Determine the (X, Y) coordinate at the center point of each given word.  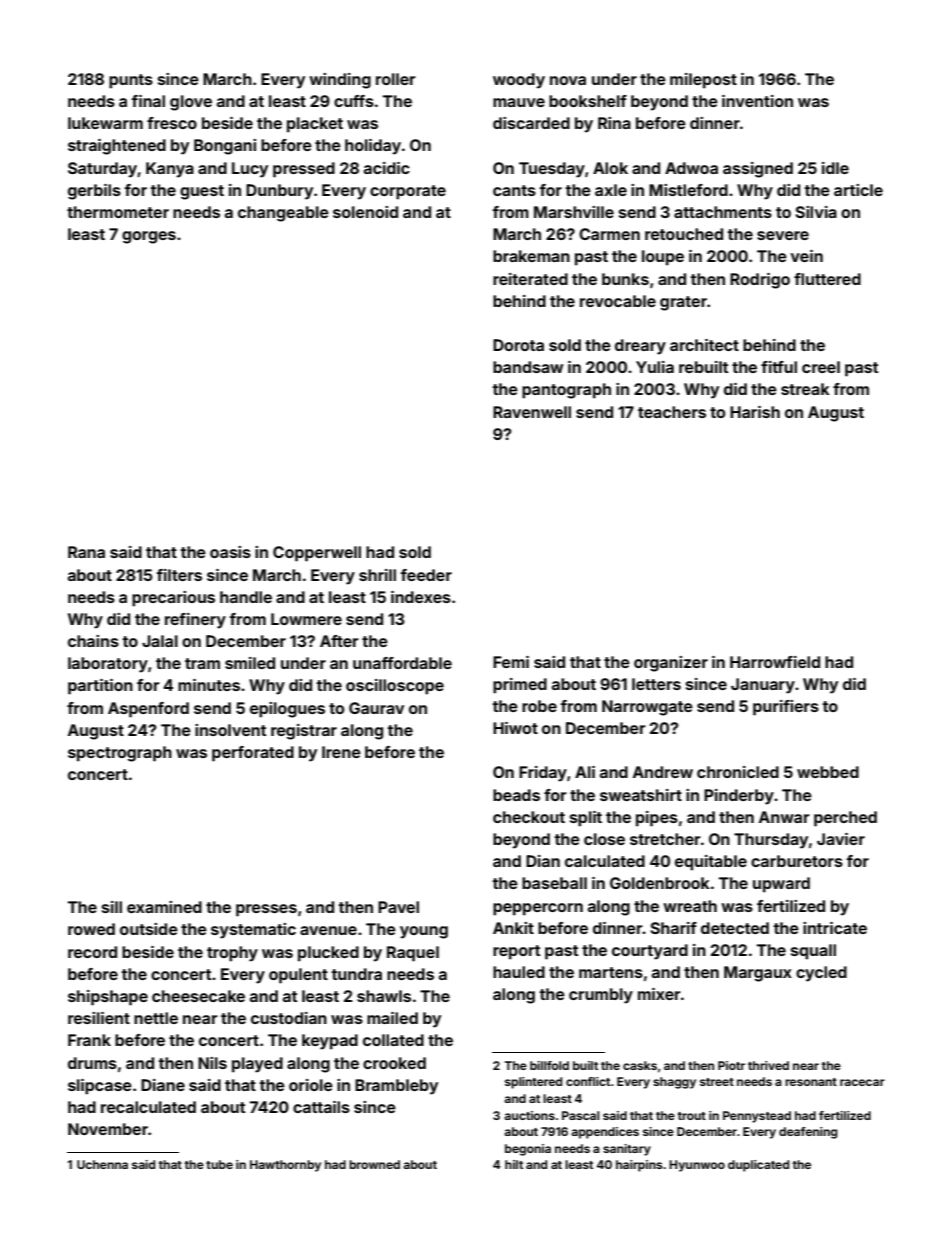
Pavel (398, 907)
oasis (230, 552)
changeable (283, 214)
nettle (156, 1018)
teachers (672, 412)
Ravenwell (532, 412)
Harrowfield (775, 662)
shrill (377, 575)
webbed (828, 772)
